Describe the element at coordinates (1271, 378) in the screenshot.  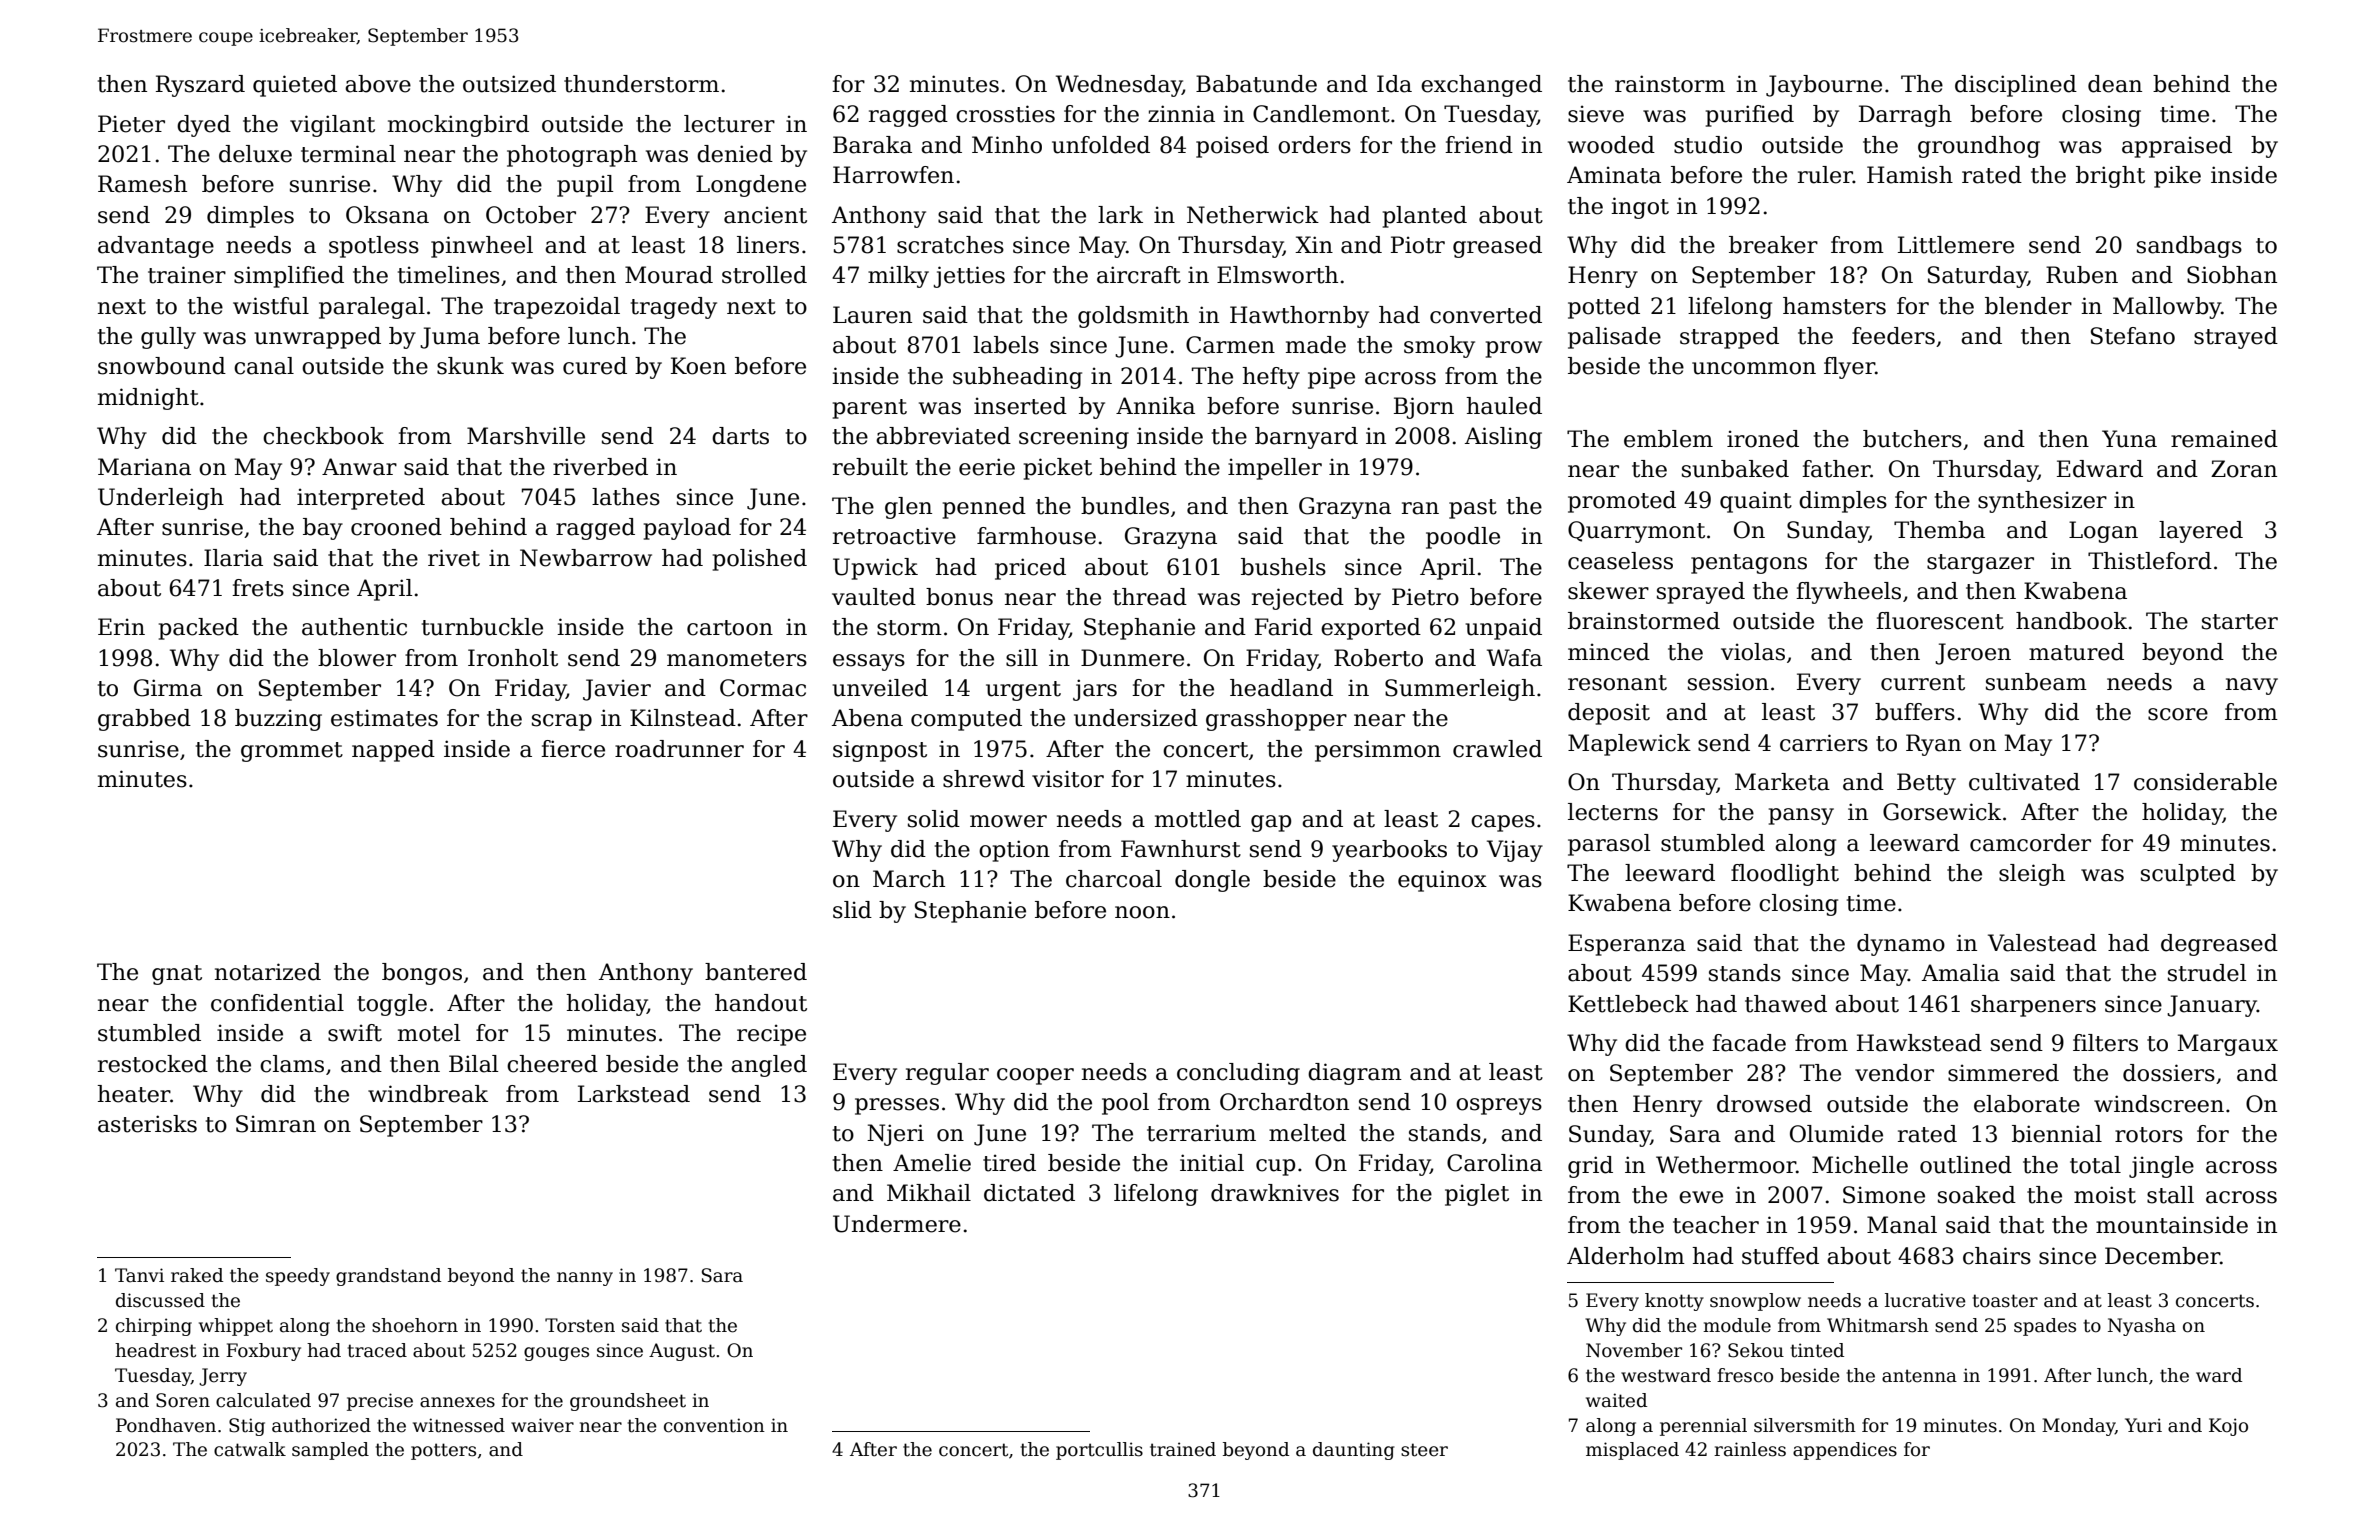
I see `hefty` at that location.
